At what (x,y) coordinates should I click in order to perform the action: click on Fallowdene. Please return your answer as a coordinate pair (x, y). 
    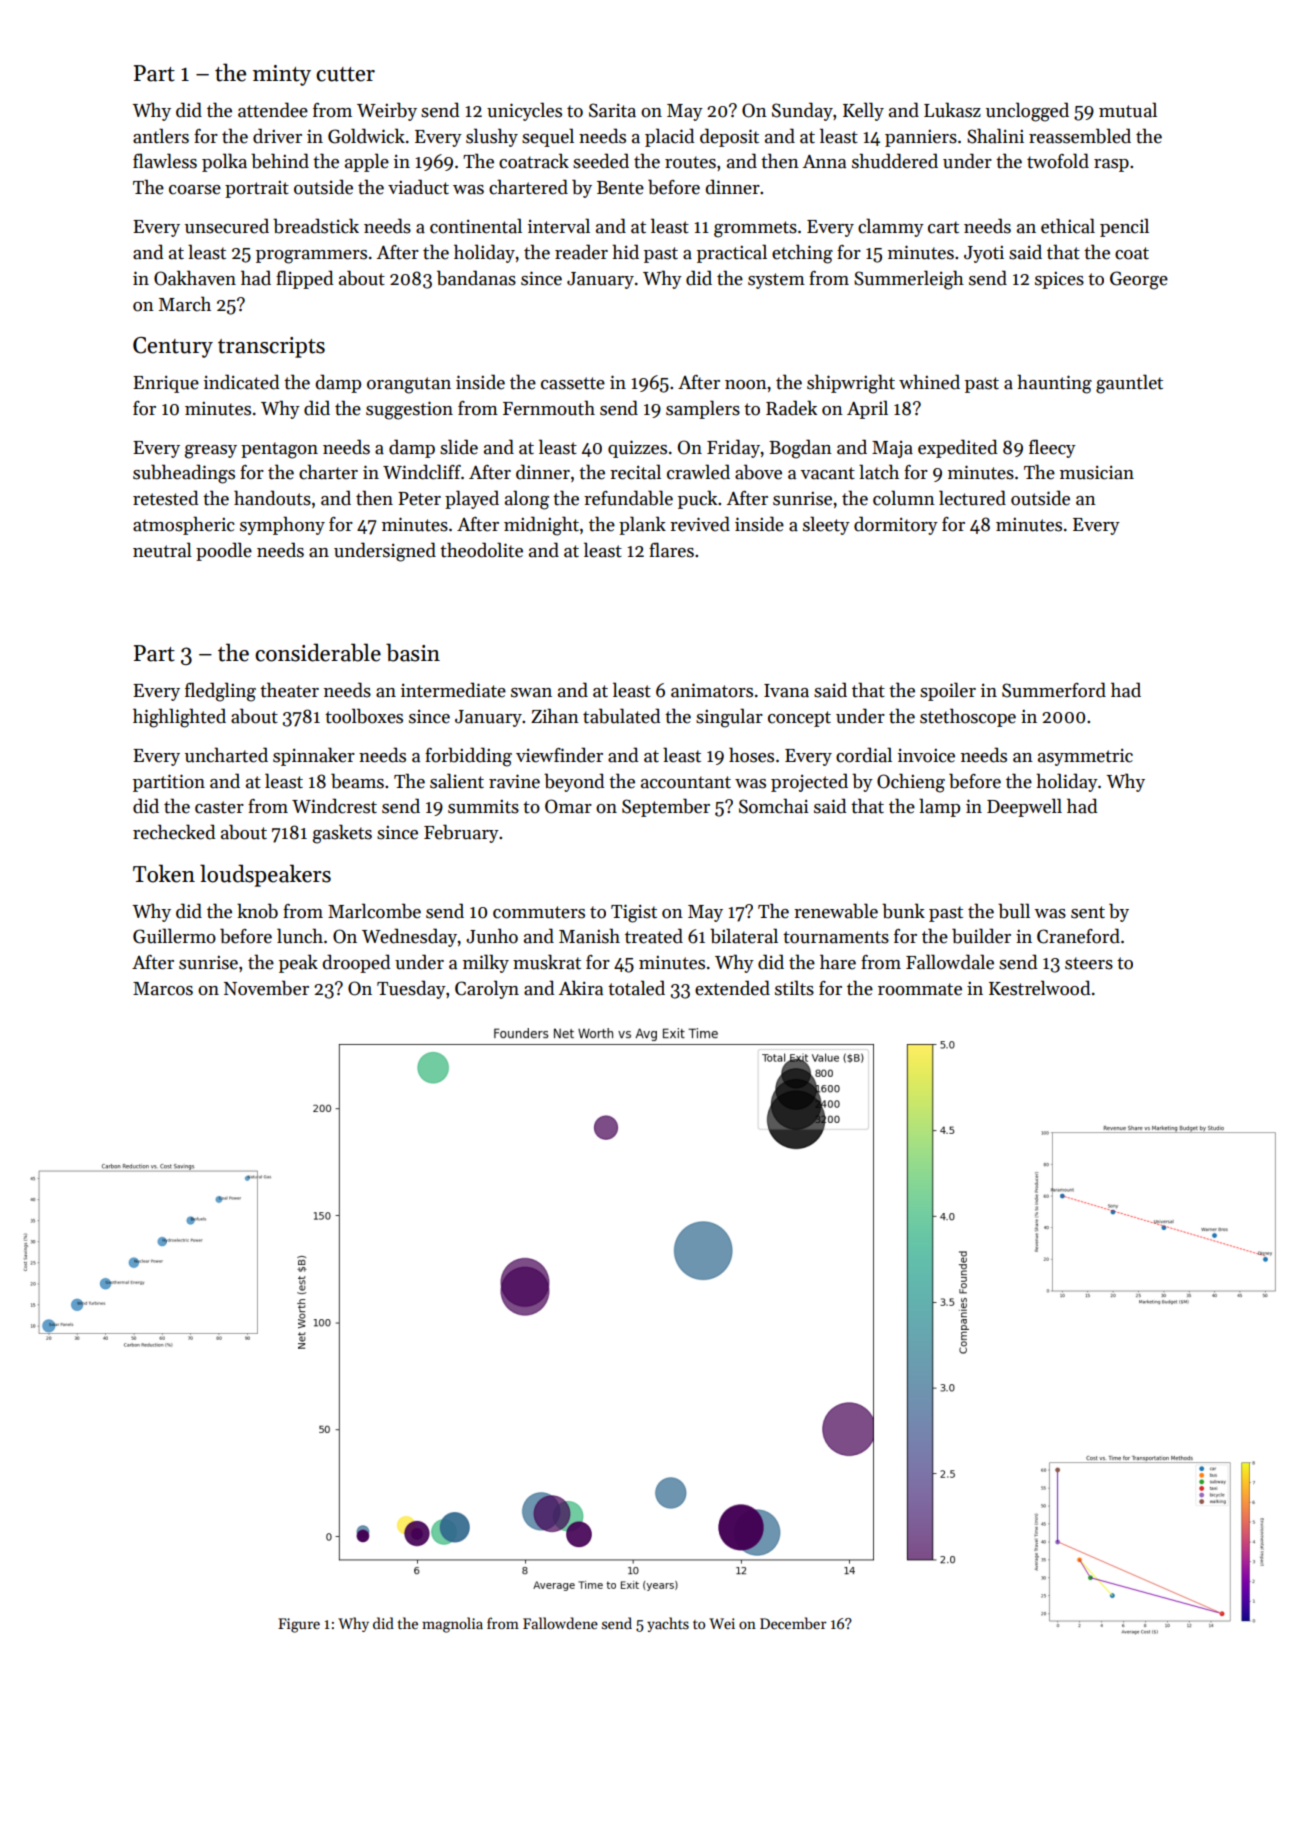
    Looking at the image, I should click on (560, 1623).
